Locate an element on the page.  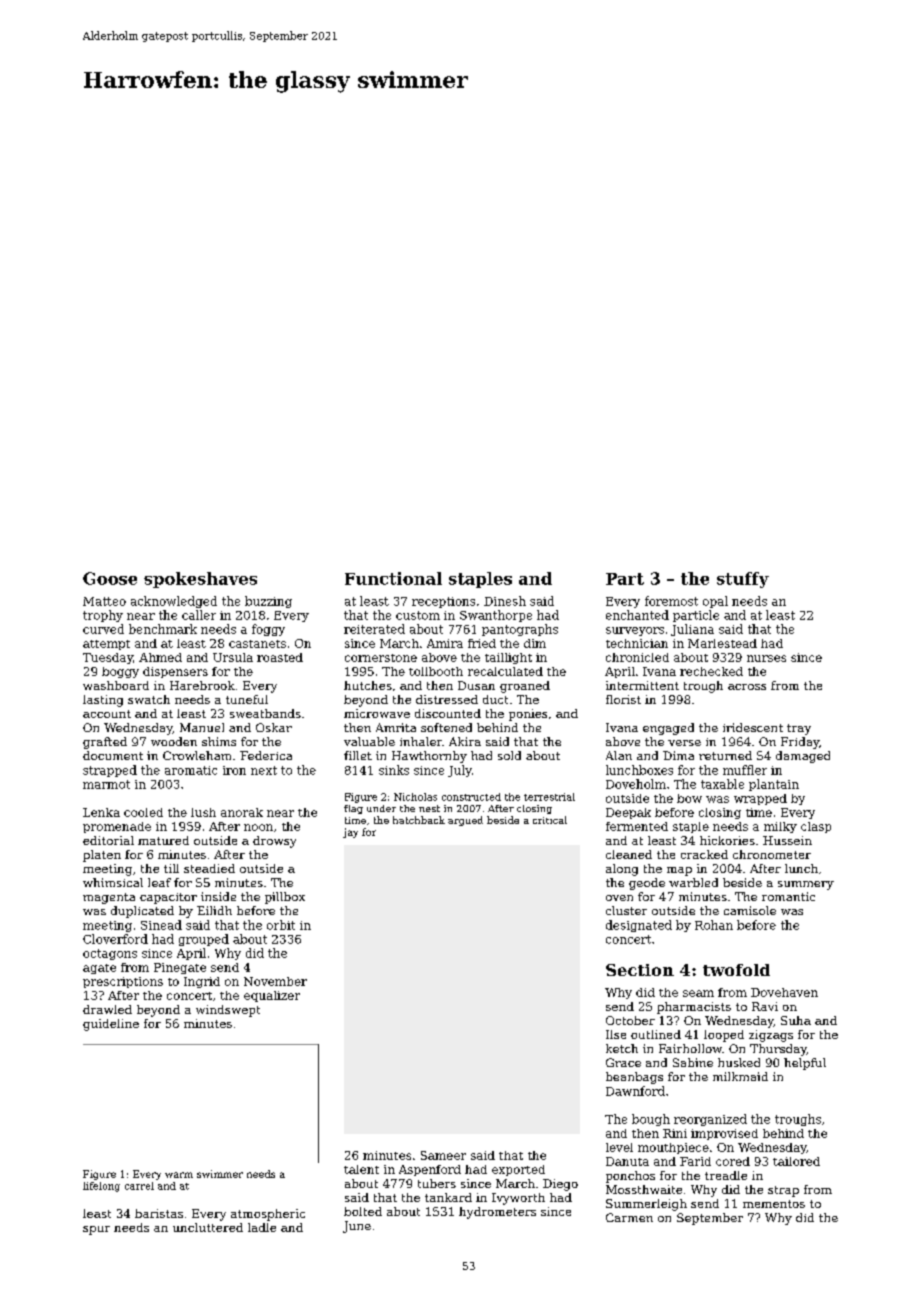
promenade is located at coordinates (117, 827).
